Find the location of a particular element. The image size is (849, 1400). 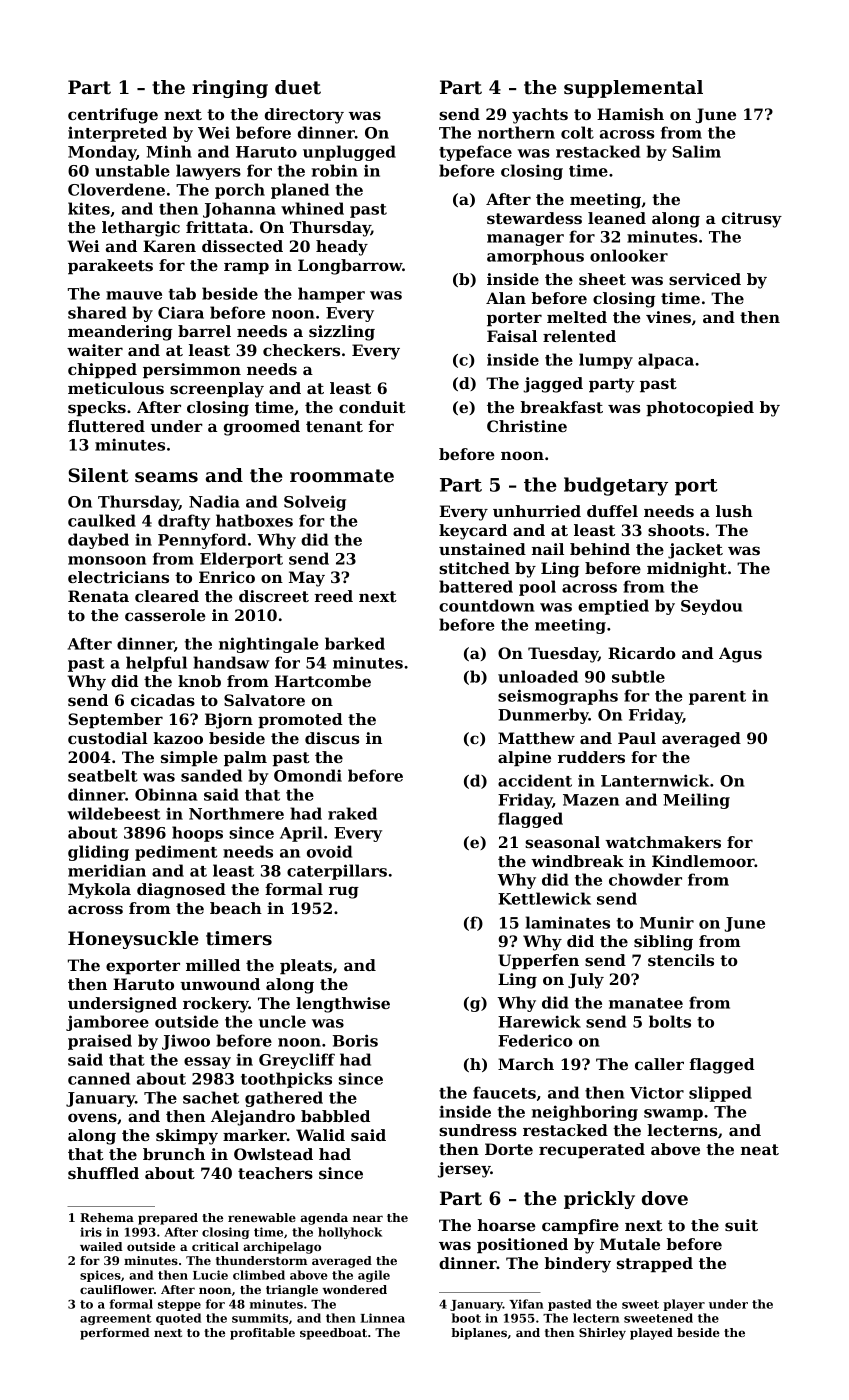

caller is located at coordinates (659, 1064).
